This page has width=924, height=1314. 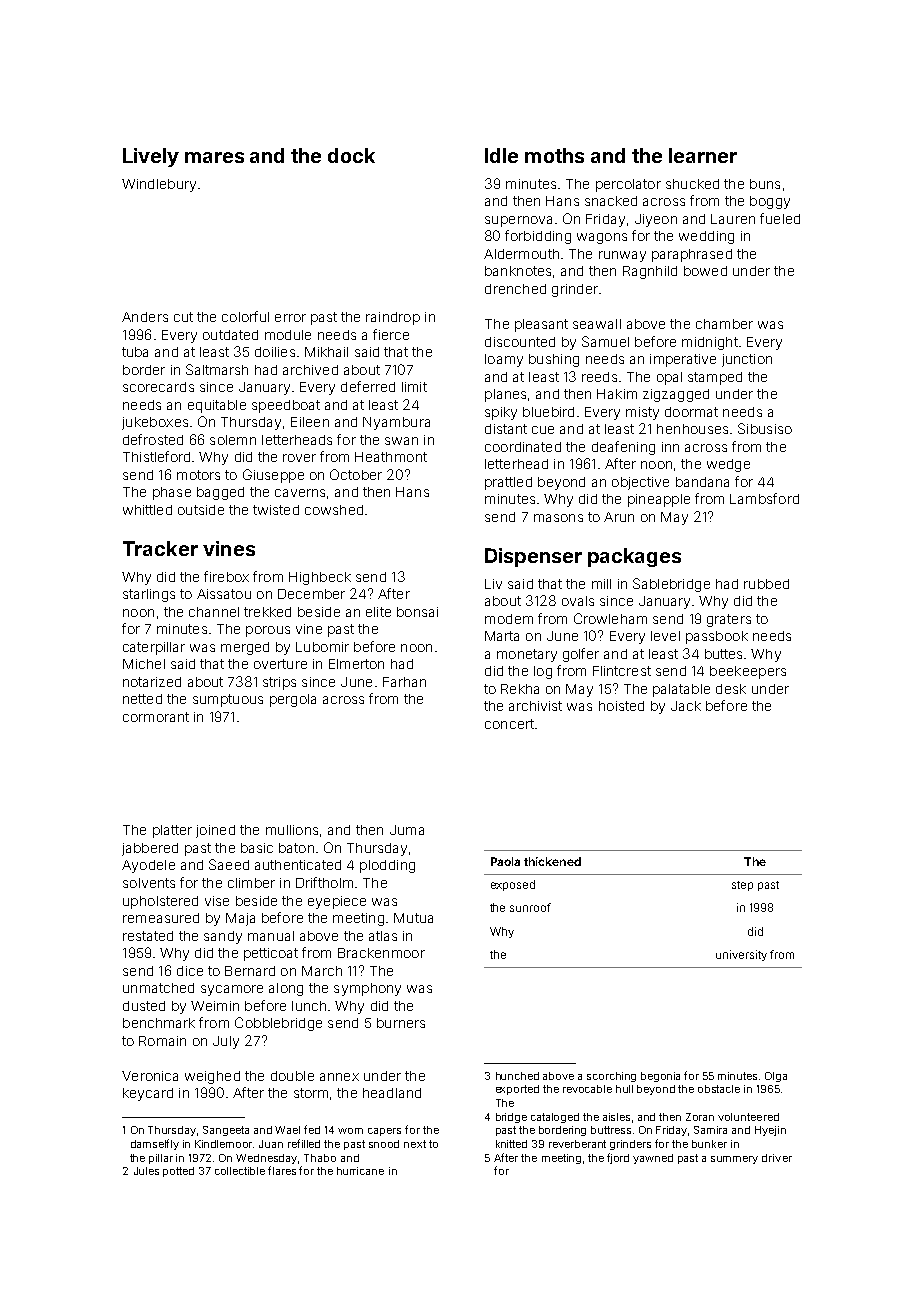 What do you see at coordinates (360, 1171) in the page?
I see `hurricane` at bounding box center [360, 1171].
